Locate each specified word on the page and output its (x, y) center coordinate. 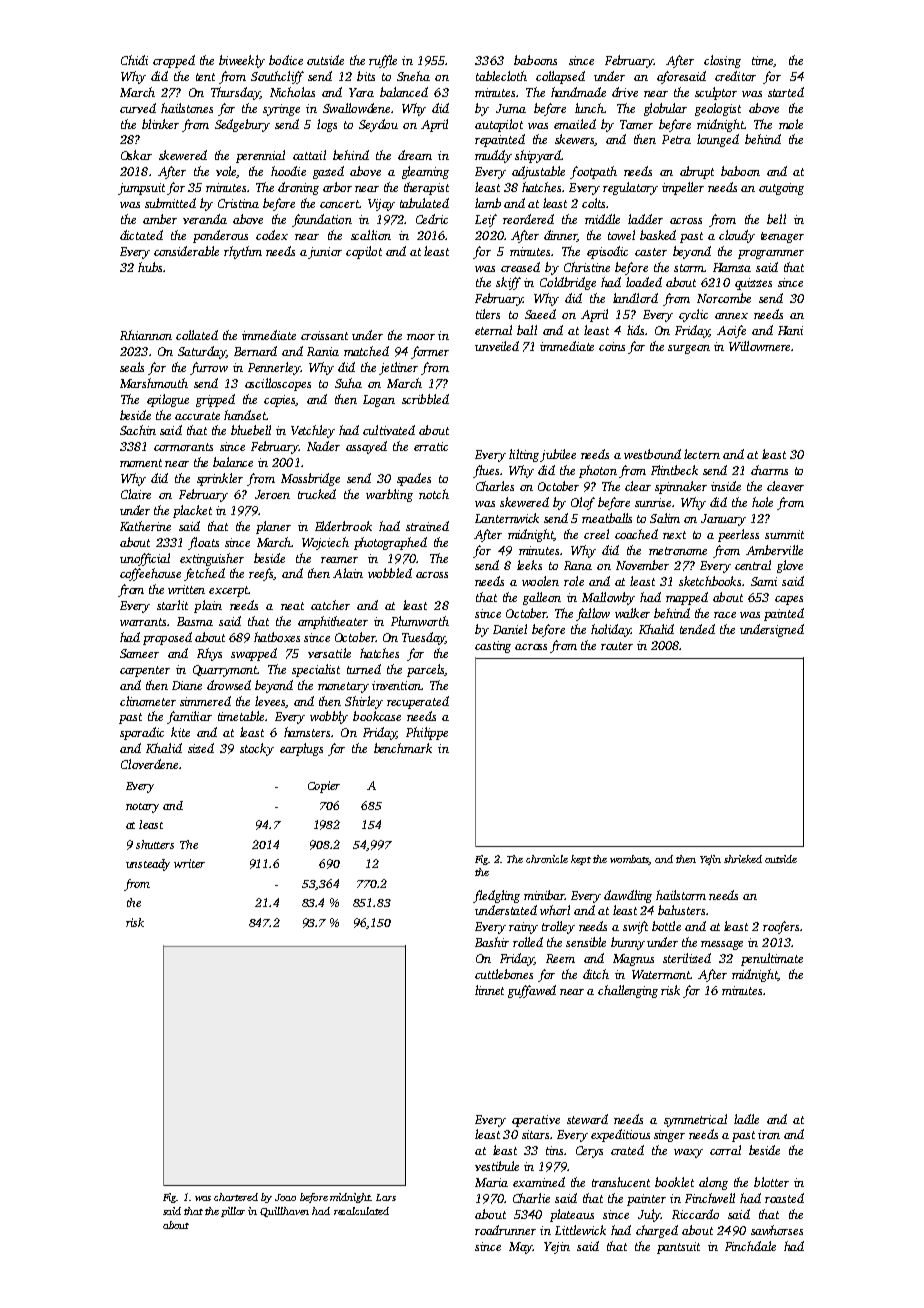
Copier (324, 787)
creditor (735, 76)
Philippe (427, 733)
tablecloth (501, 76)
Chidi (134, 60)
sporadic (142, 733)
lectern (702, 454)
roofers (781, 927)
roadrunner (505, 1230)
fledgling (496, 896)
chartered (236, 1197)
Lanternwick (507, 518)
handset (245, 415)
